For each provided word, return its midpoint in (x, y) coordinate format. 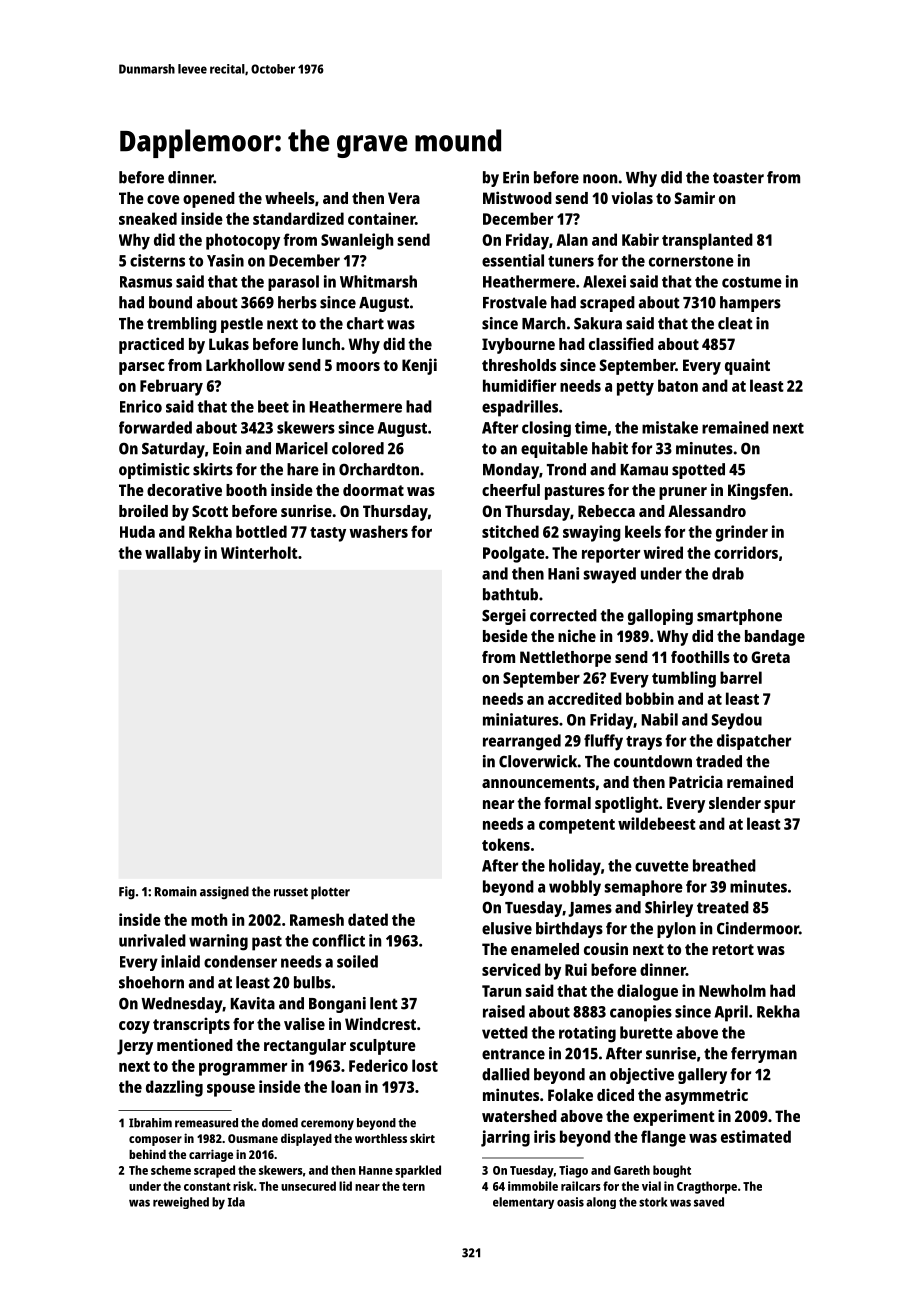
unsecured (308, 1186)
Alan (572, 239)
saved (709, 1202)
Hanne (376, 1170)
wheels (290, 198)
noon (600, 179)
